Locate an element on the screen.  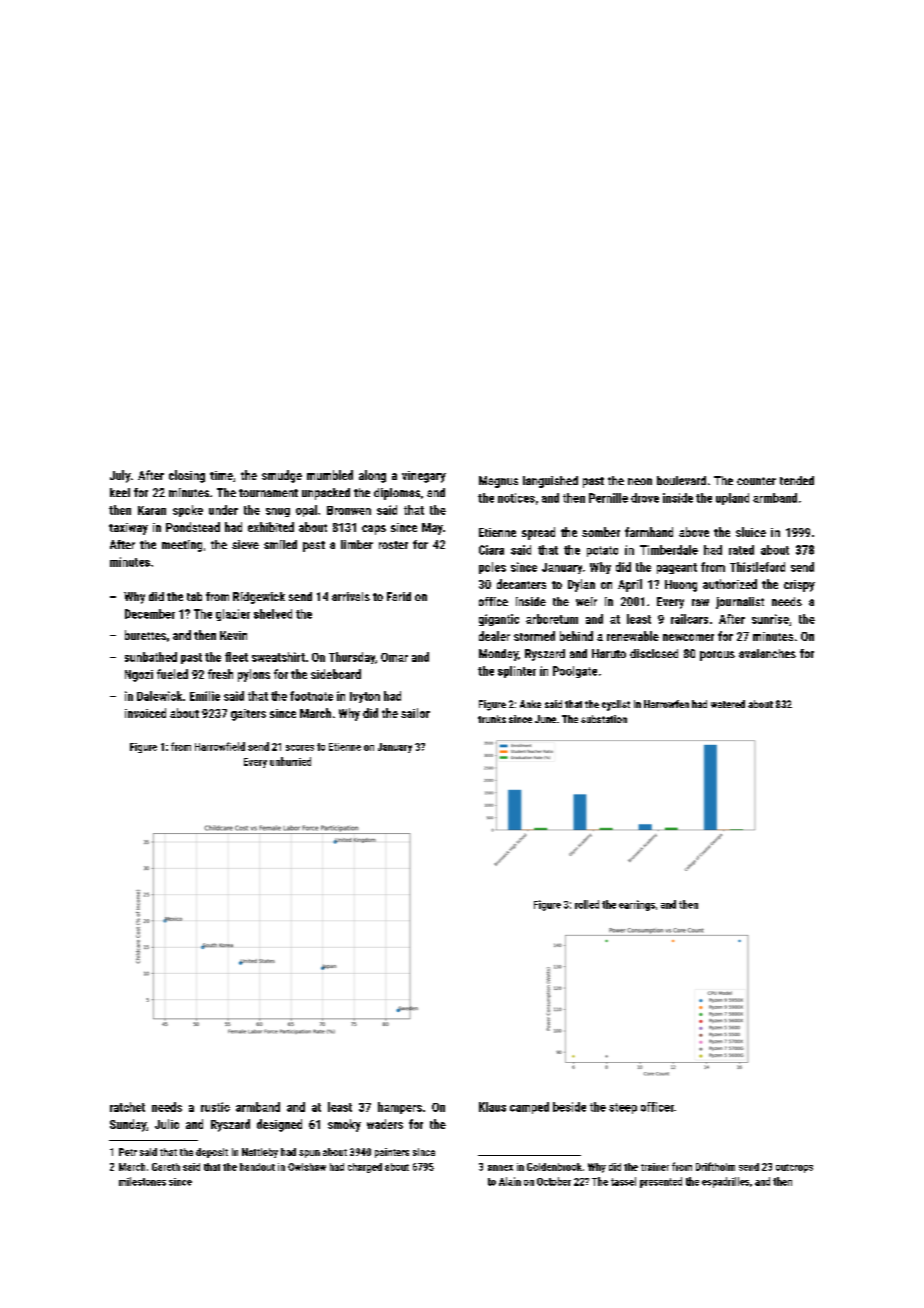
closing is located at coordinates (187, 476).
